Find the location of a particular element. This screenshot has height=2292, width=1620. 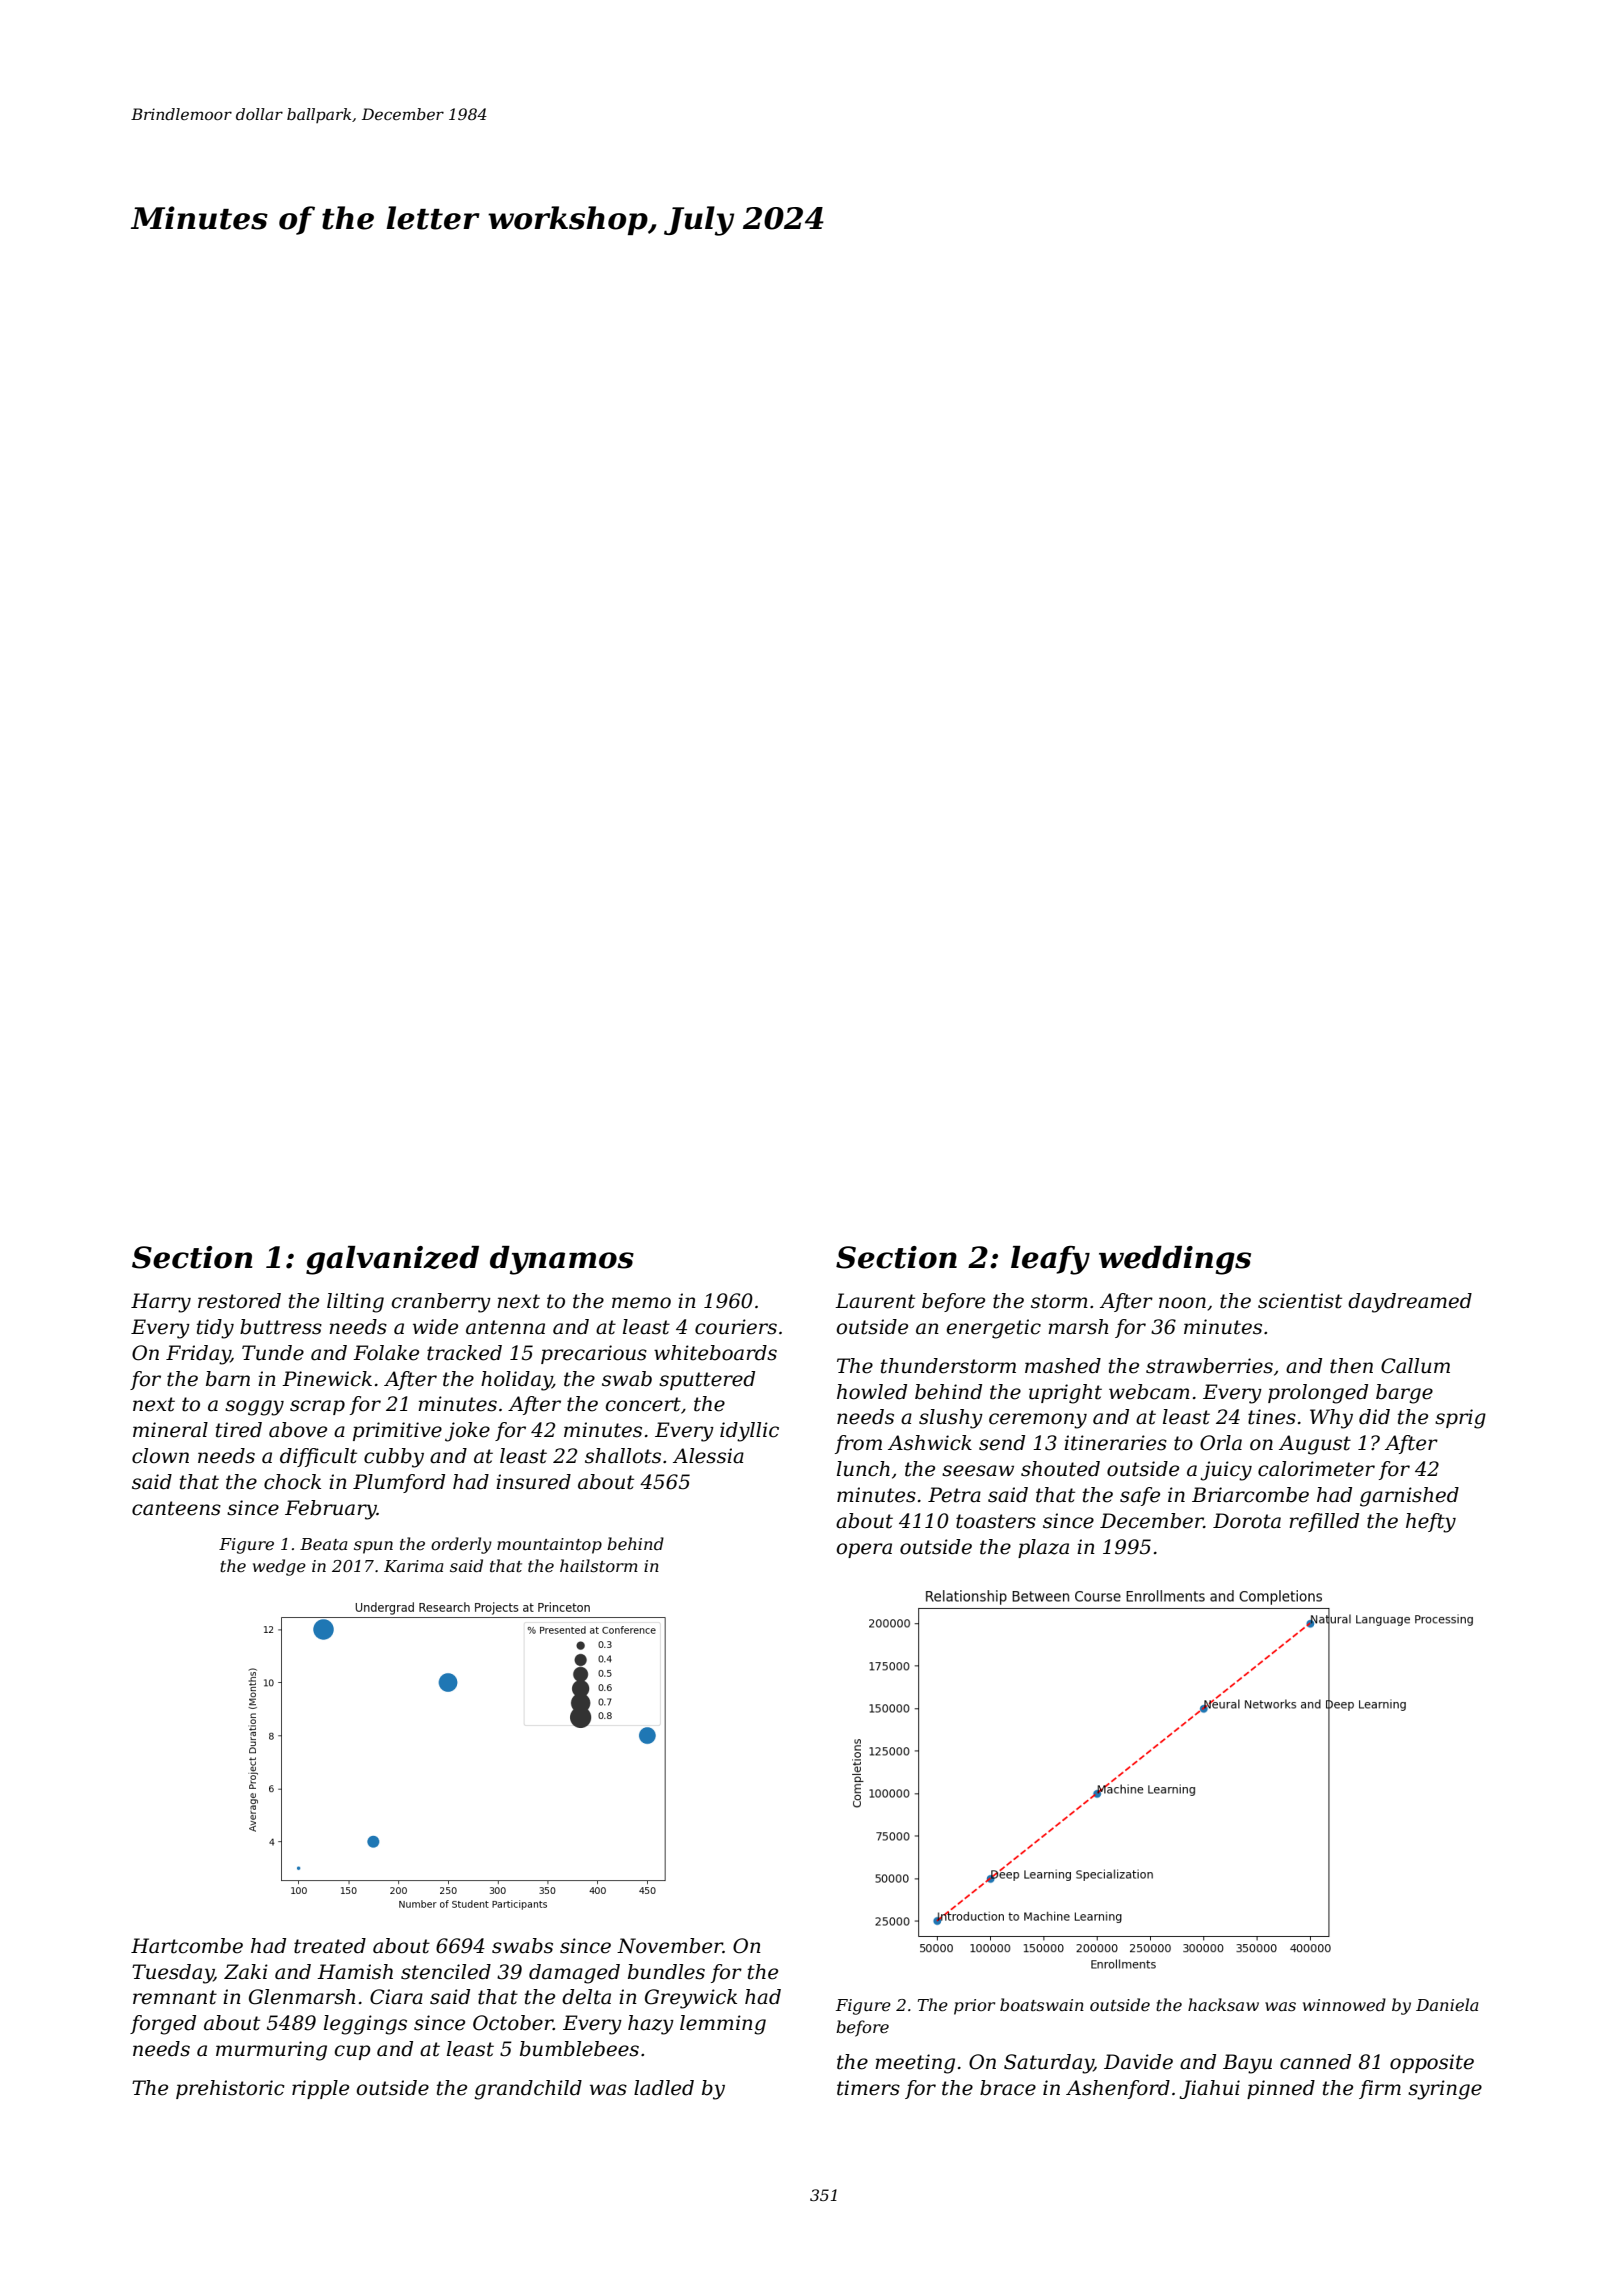

Harry is located at coordinates (161, 1303).
